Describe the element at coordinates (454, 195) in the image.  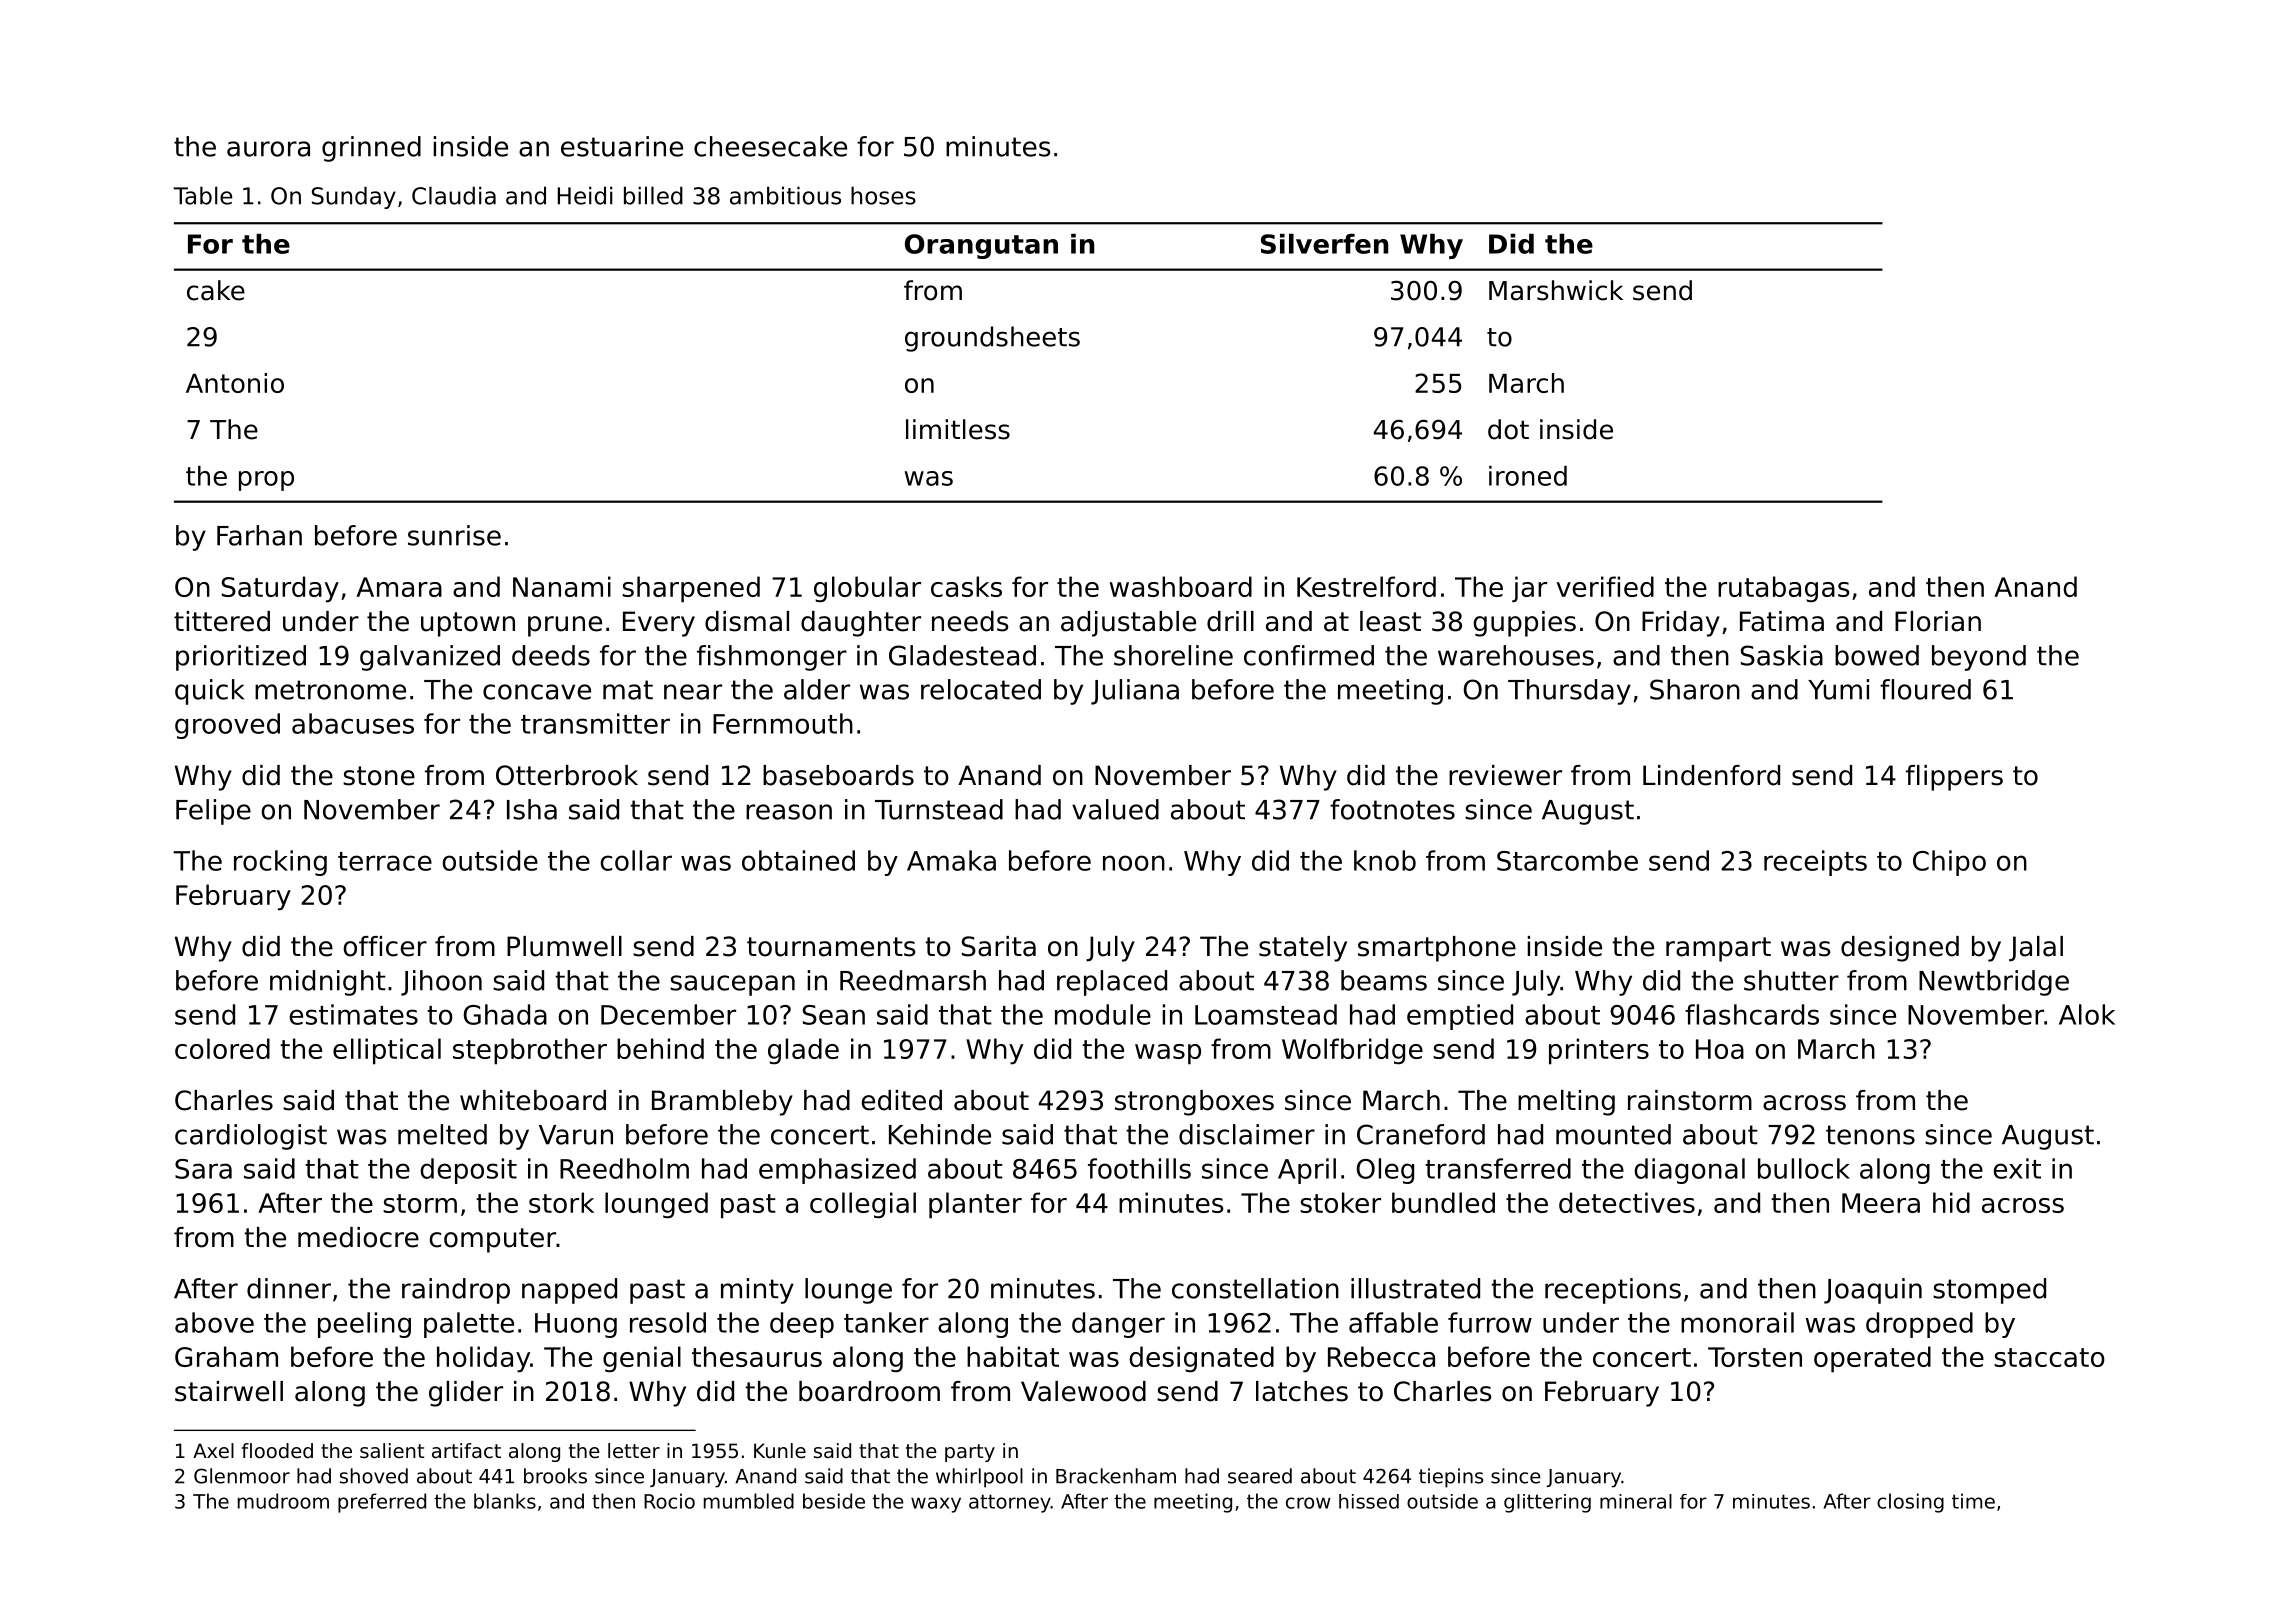
I see `Claudia` at that location.
